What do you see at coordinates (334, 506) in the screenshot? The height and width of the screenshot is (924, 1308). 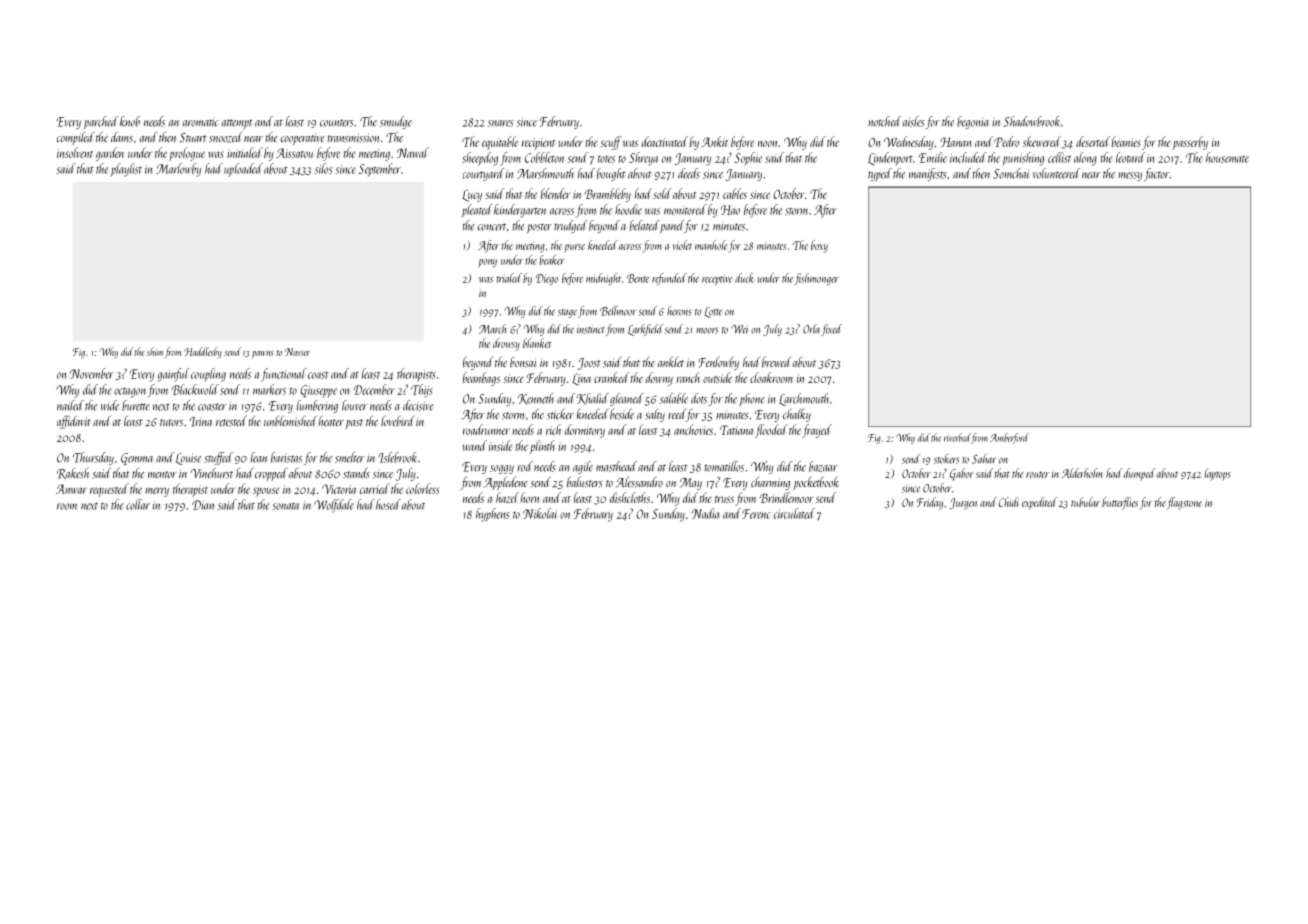 I see `Wolfdale` at bounding box center [334, 506].
